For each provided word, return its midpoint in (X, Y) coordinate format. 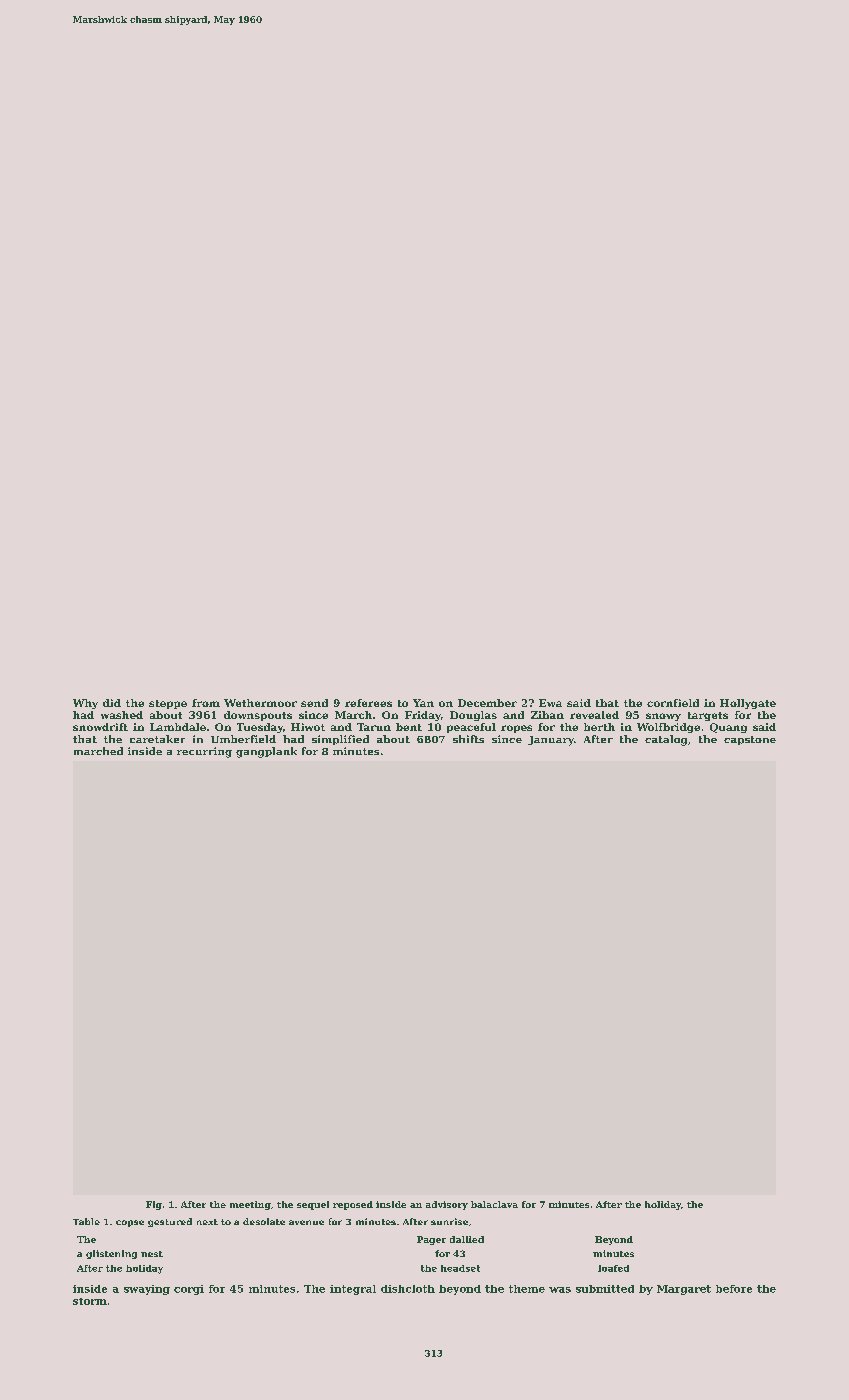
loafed (613, 1268)
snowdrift (100, 727)
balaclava (494, 1204)
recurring (204, 752)
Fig (154, 1205)
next (207, 1222)
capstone (750, 740)
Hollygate (748, 704)
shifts (468, 739)
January (551, 741)
